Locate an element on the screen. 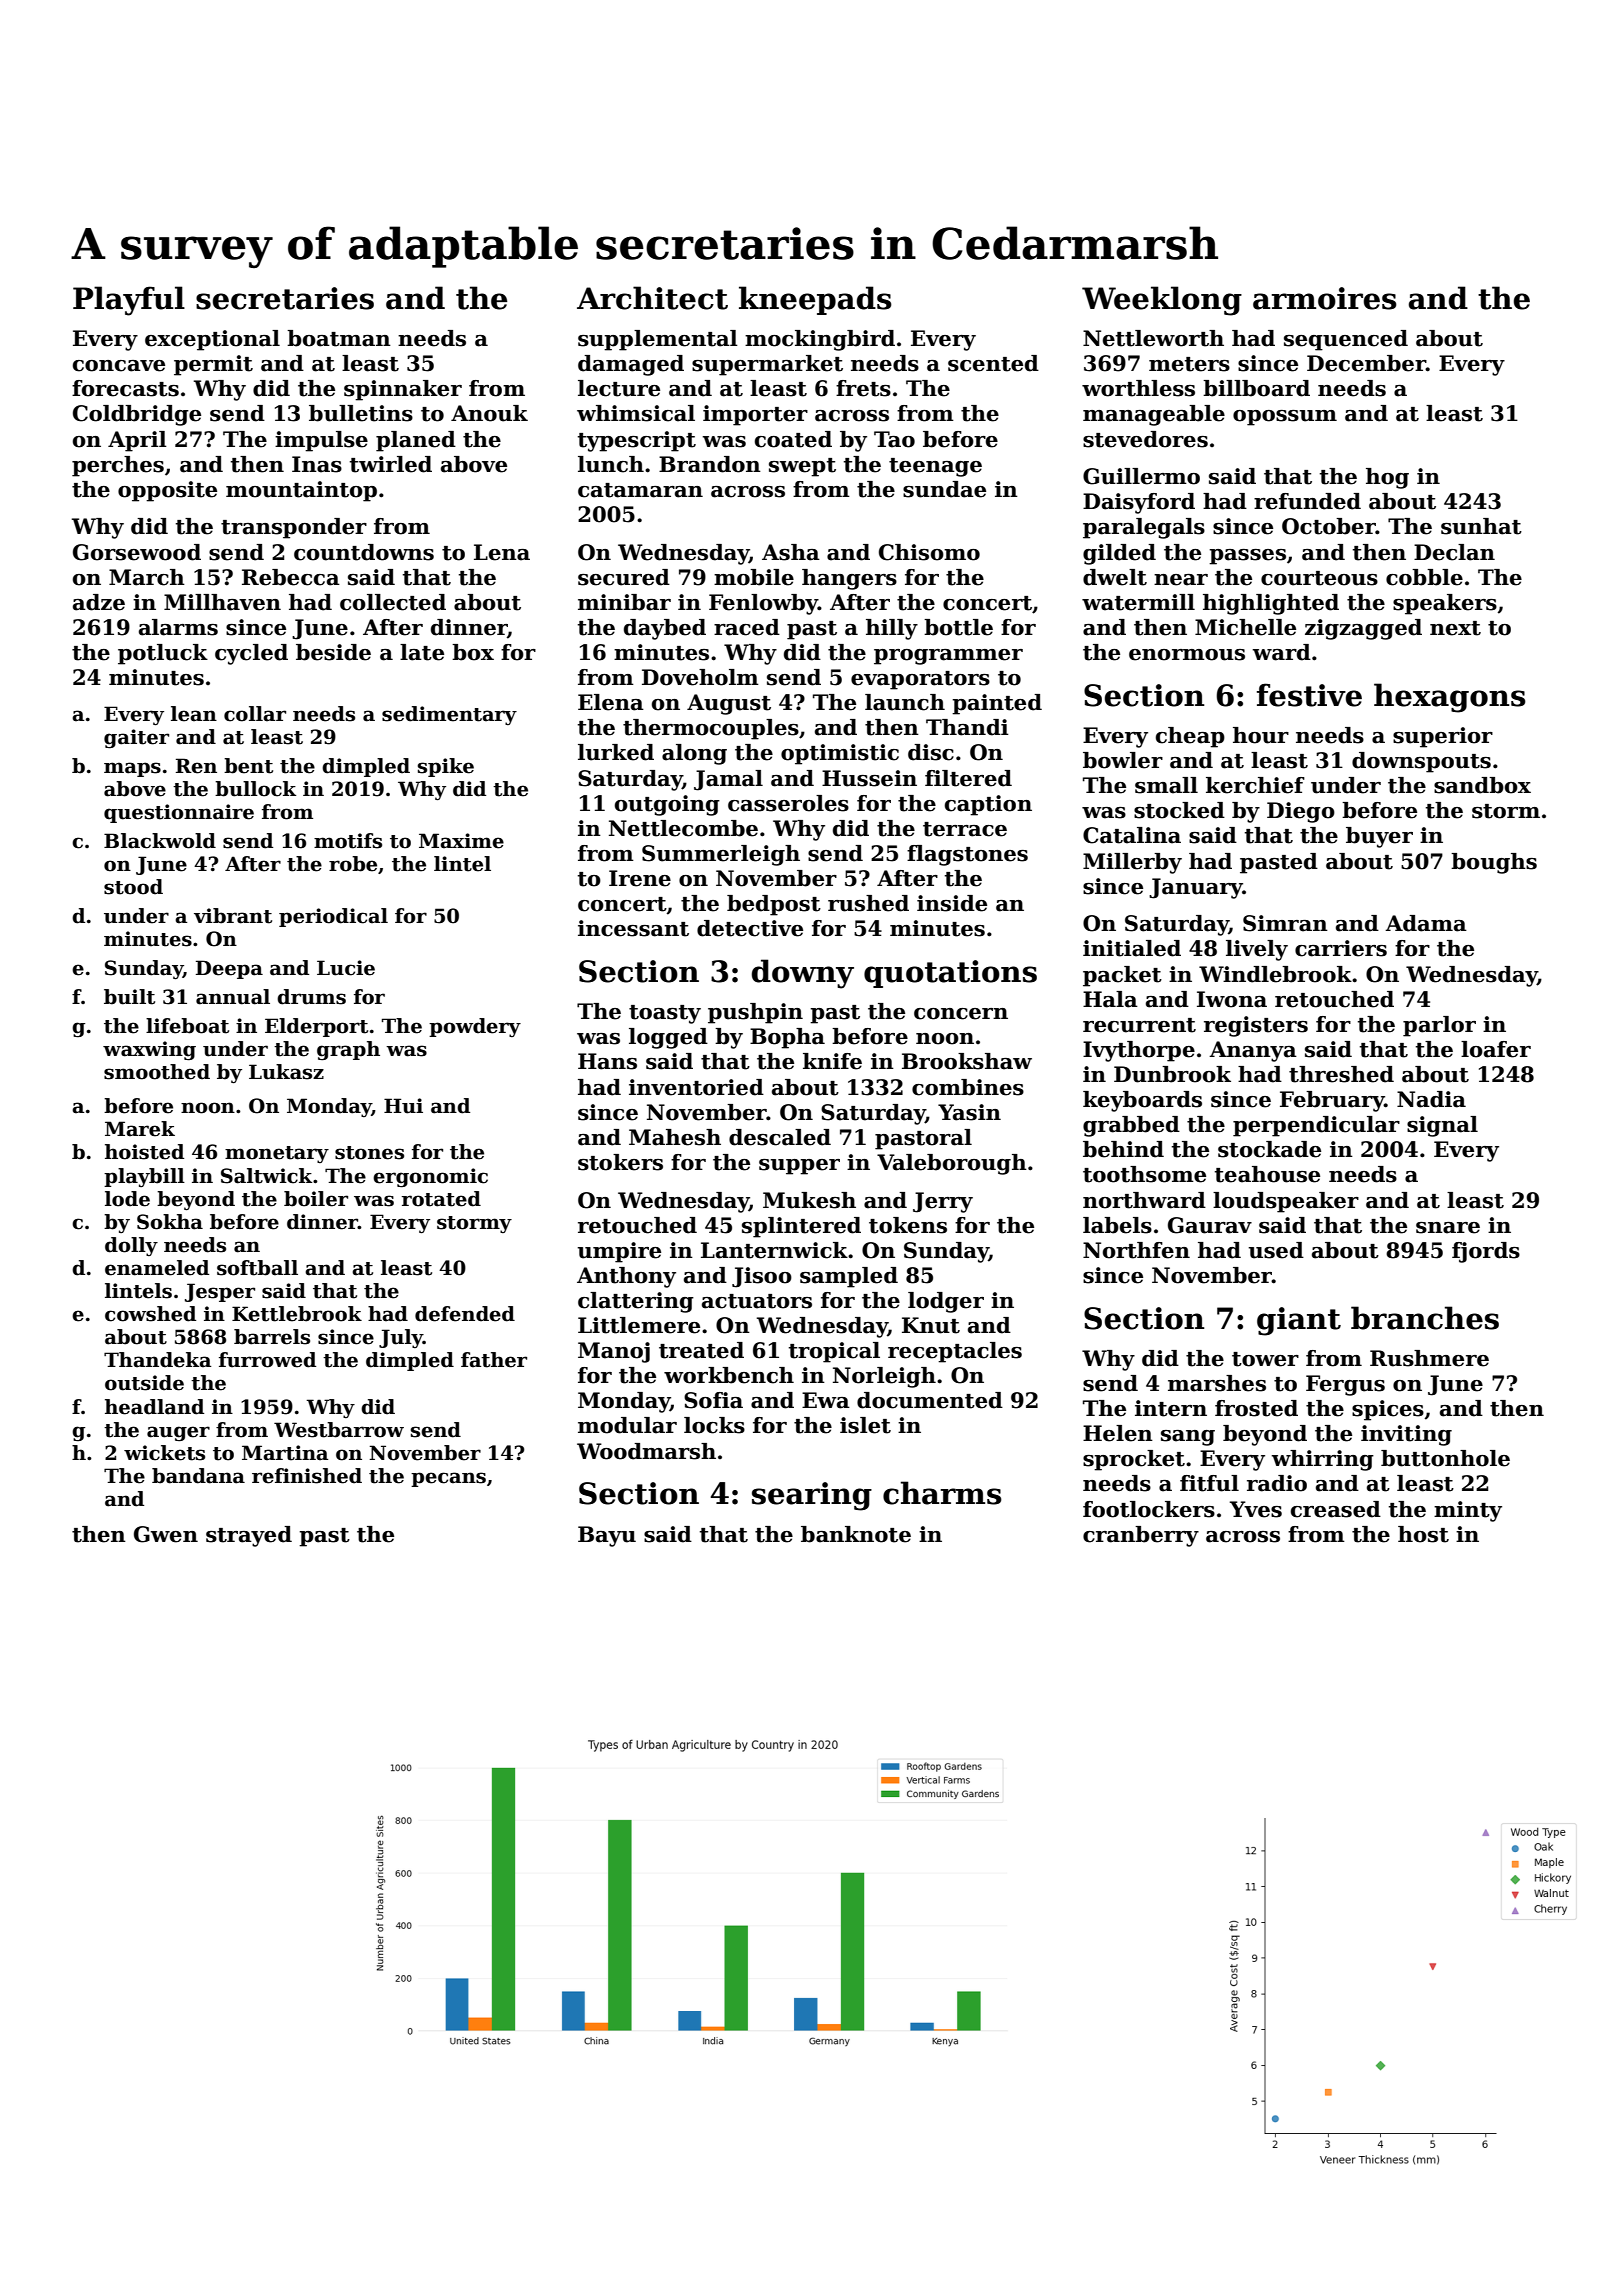 The width and height of the screenshot is (1620, 2292). splintered is located at coordinates (801, 1227).
